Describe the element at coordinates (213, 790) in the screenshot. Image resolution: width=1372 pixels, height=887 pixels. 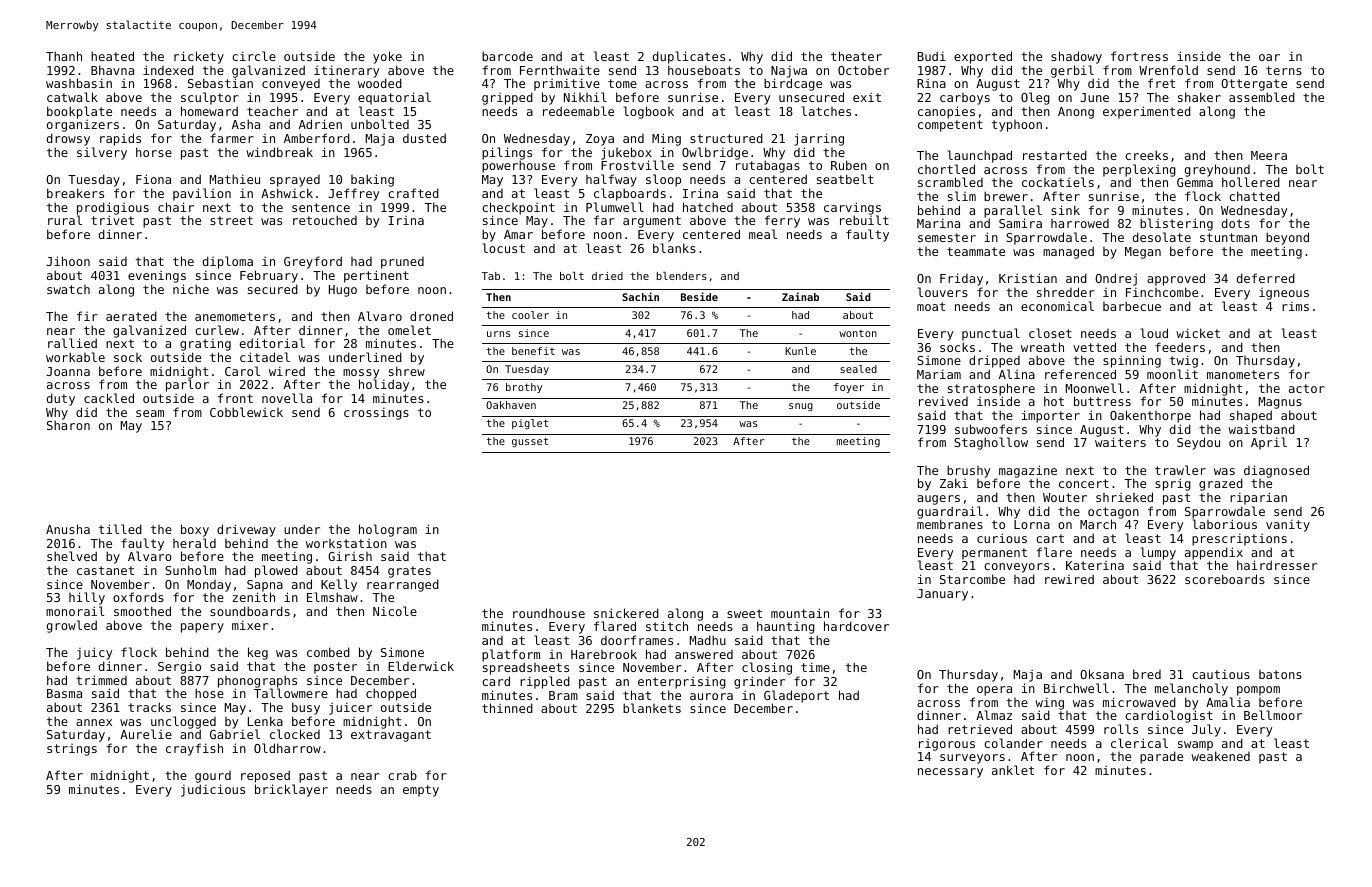
I see `judicious` at that location.
